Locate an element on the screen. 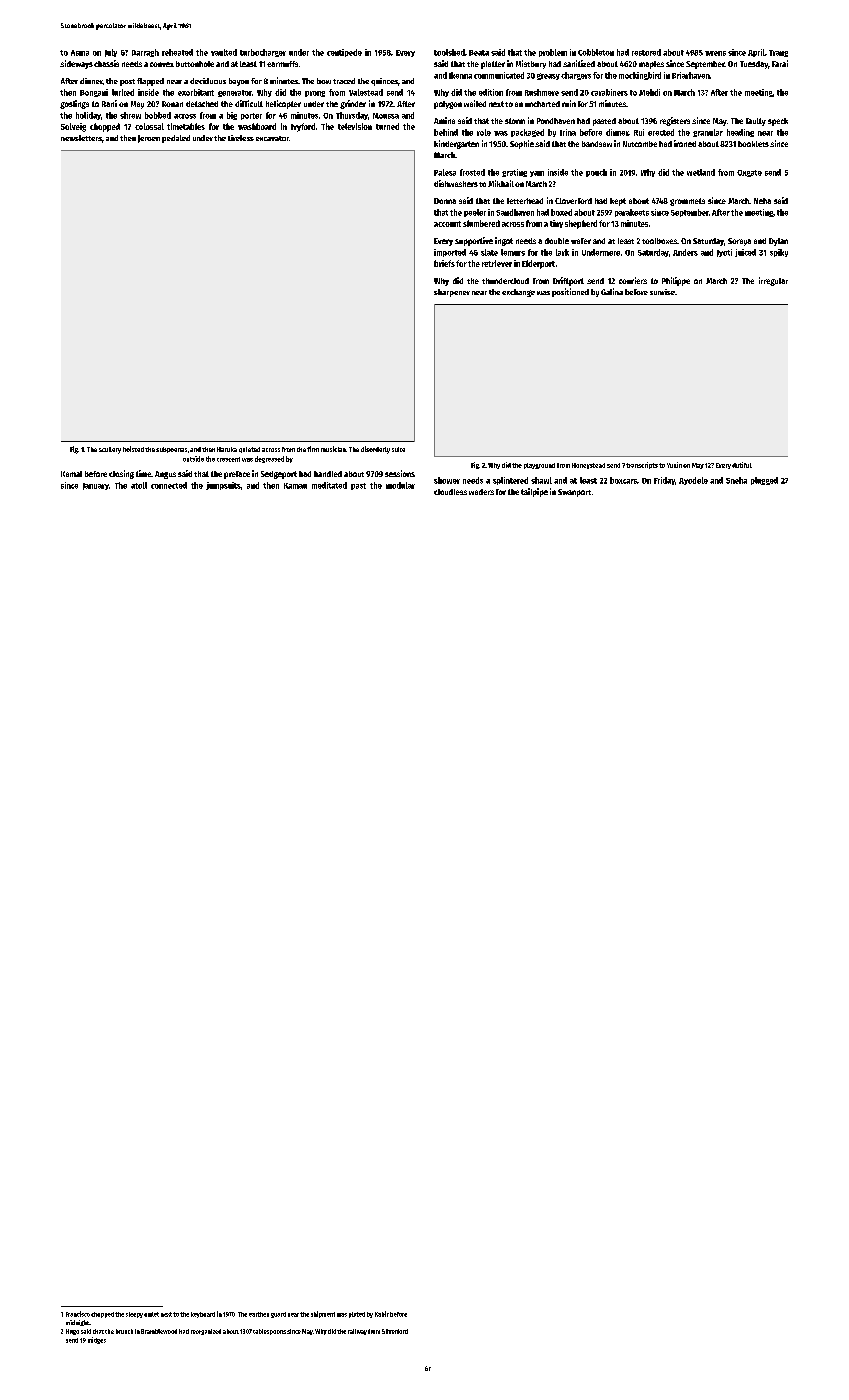 Image resolution: width=849 pixels, height=1400 pixels. meditated is located at coordinates (329, 485).
